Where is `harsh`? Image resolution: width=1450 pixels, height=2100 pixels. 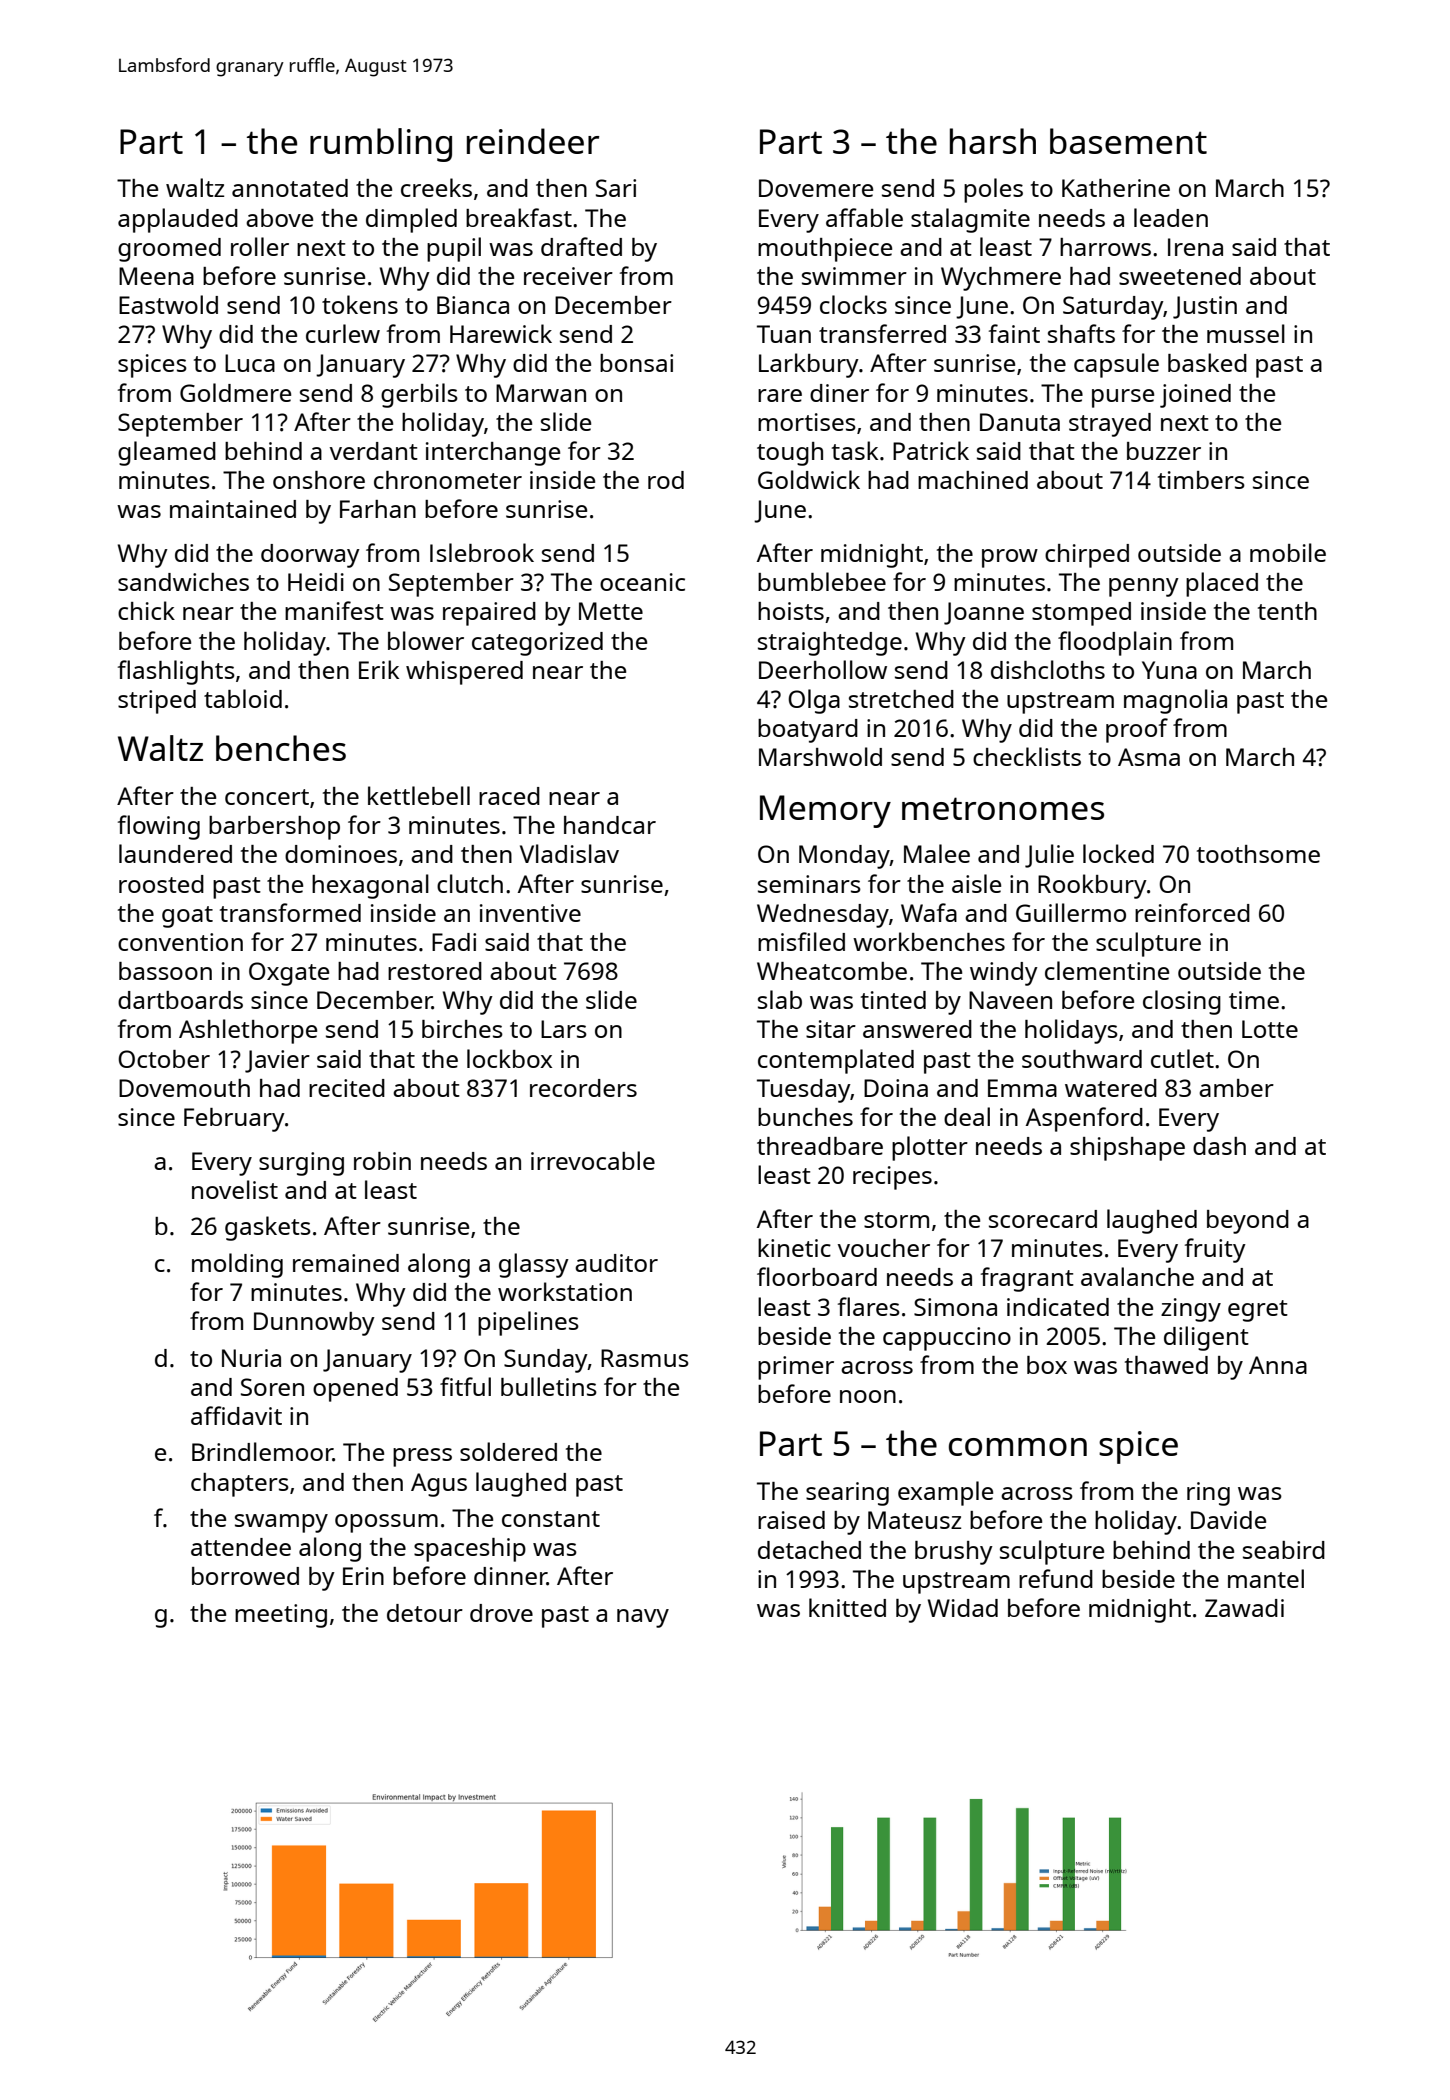
harsh is located at coordinates (993, 141).
